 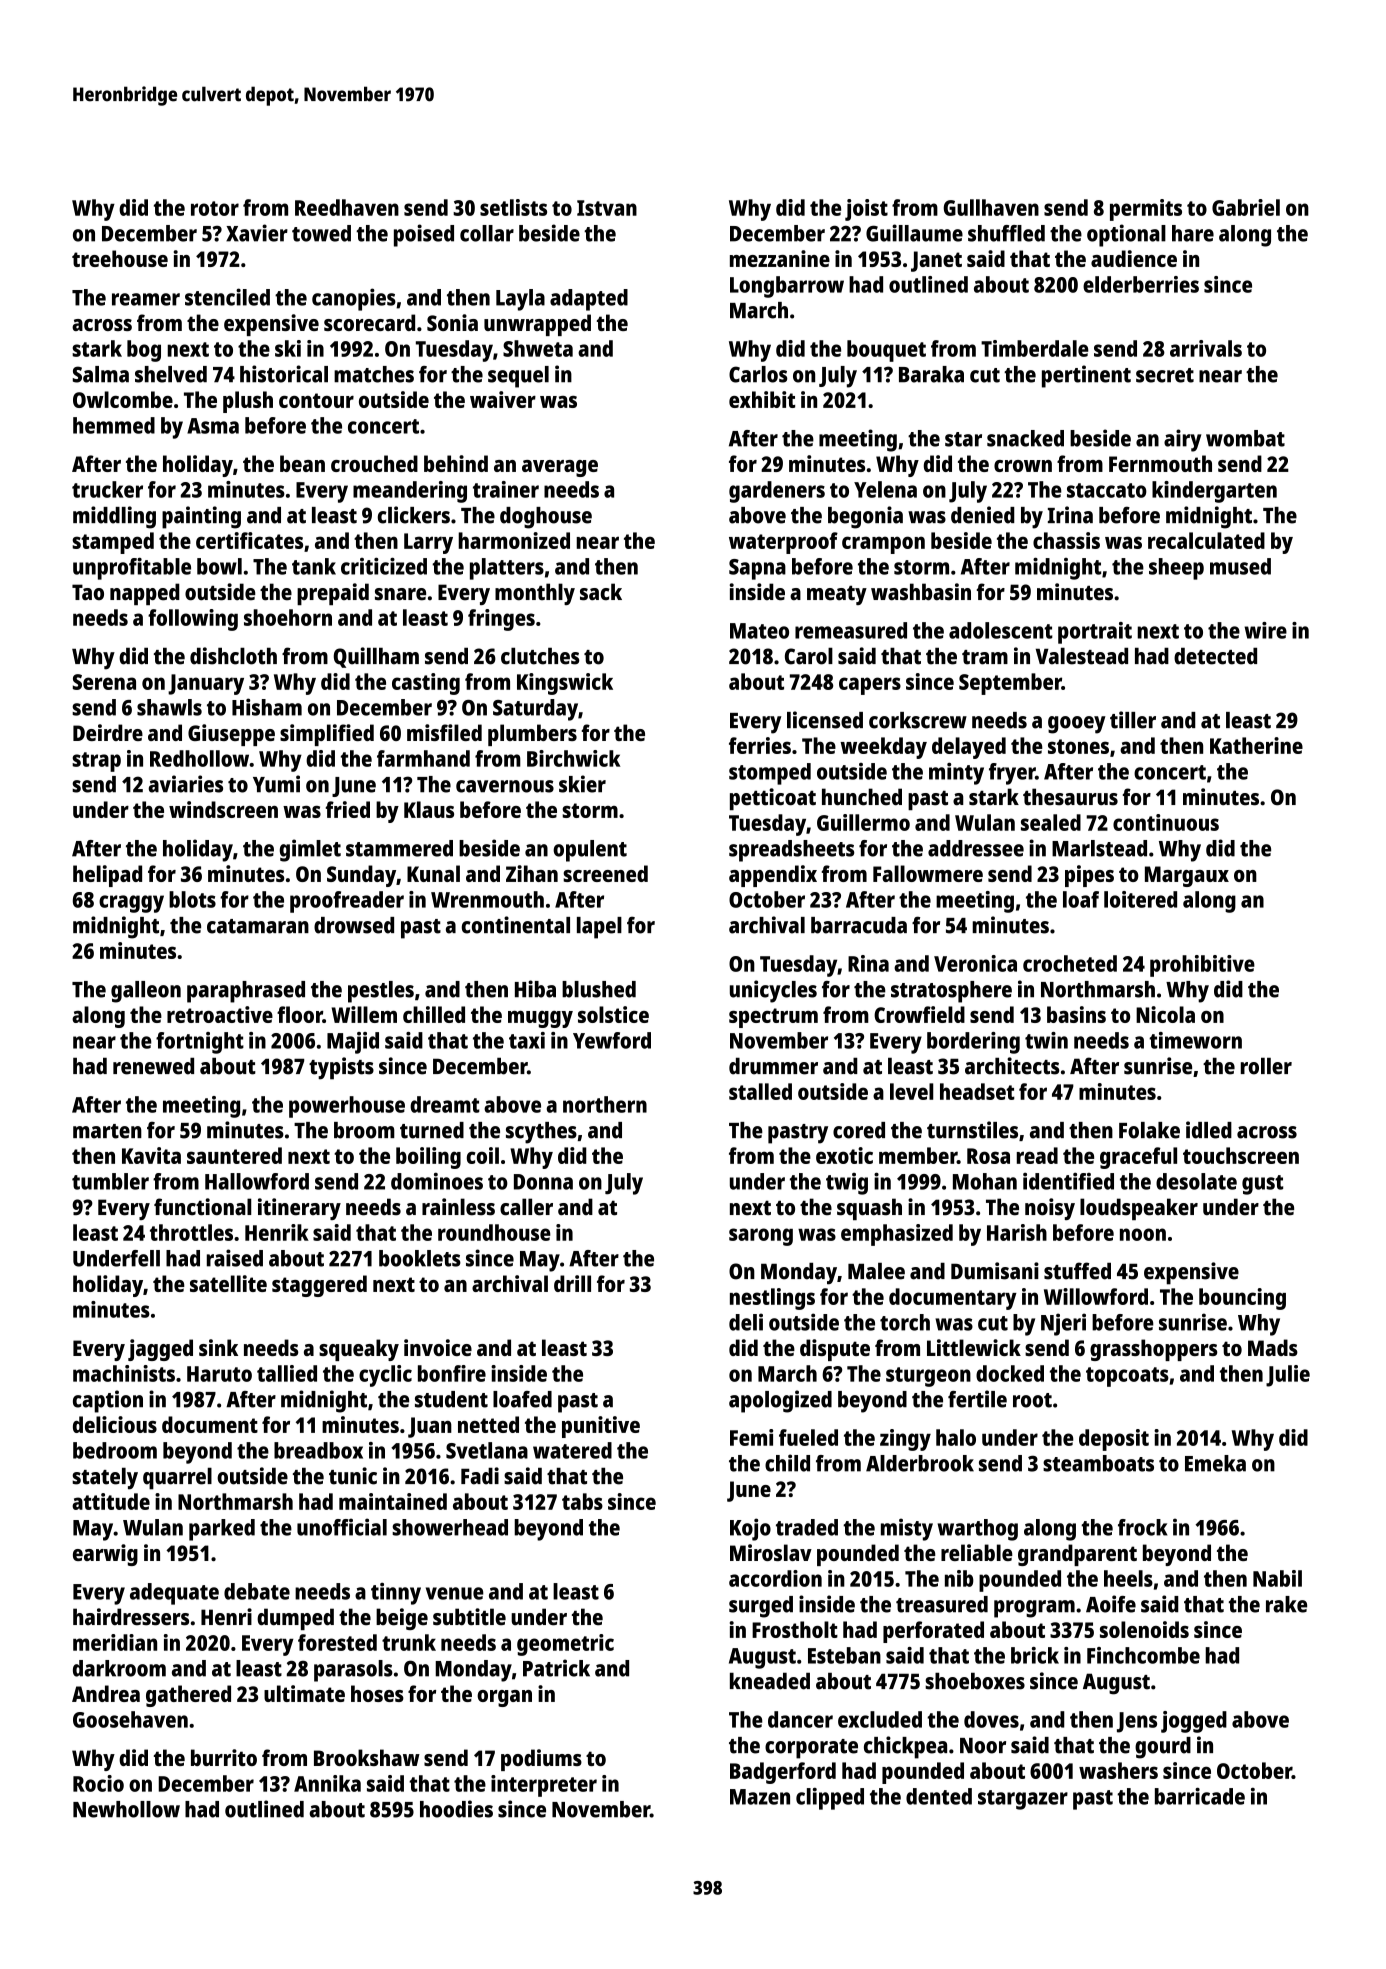 I want to click on solstice, so click(x=613, y=1014).
